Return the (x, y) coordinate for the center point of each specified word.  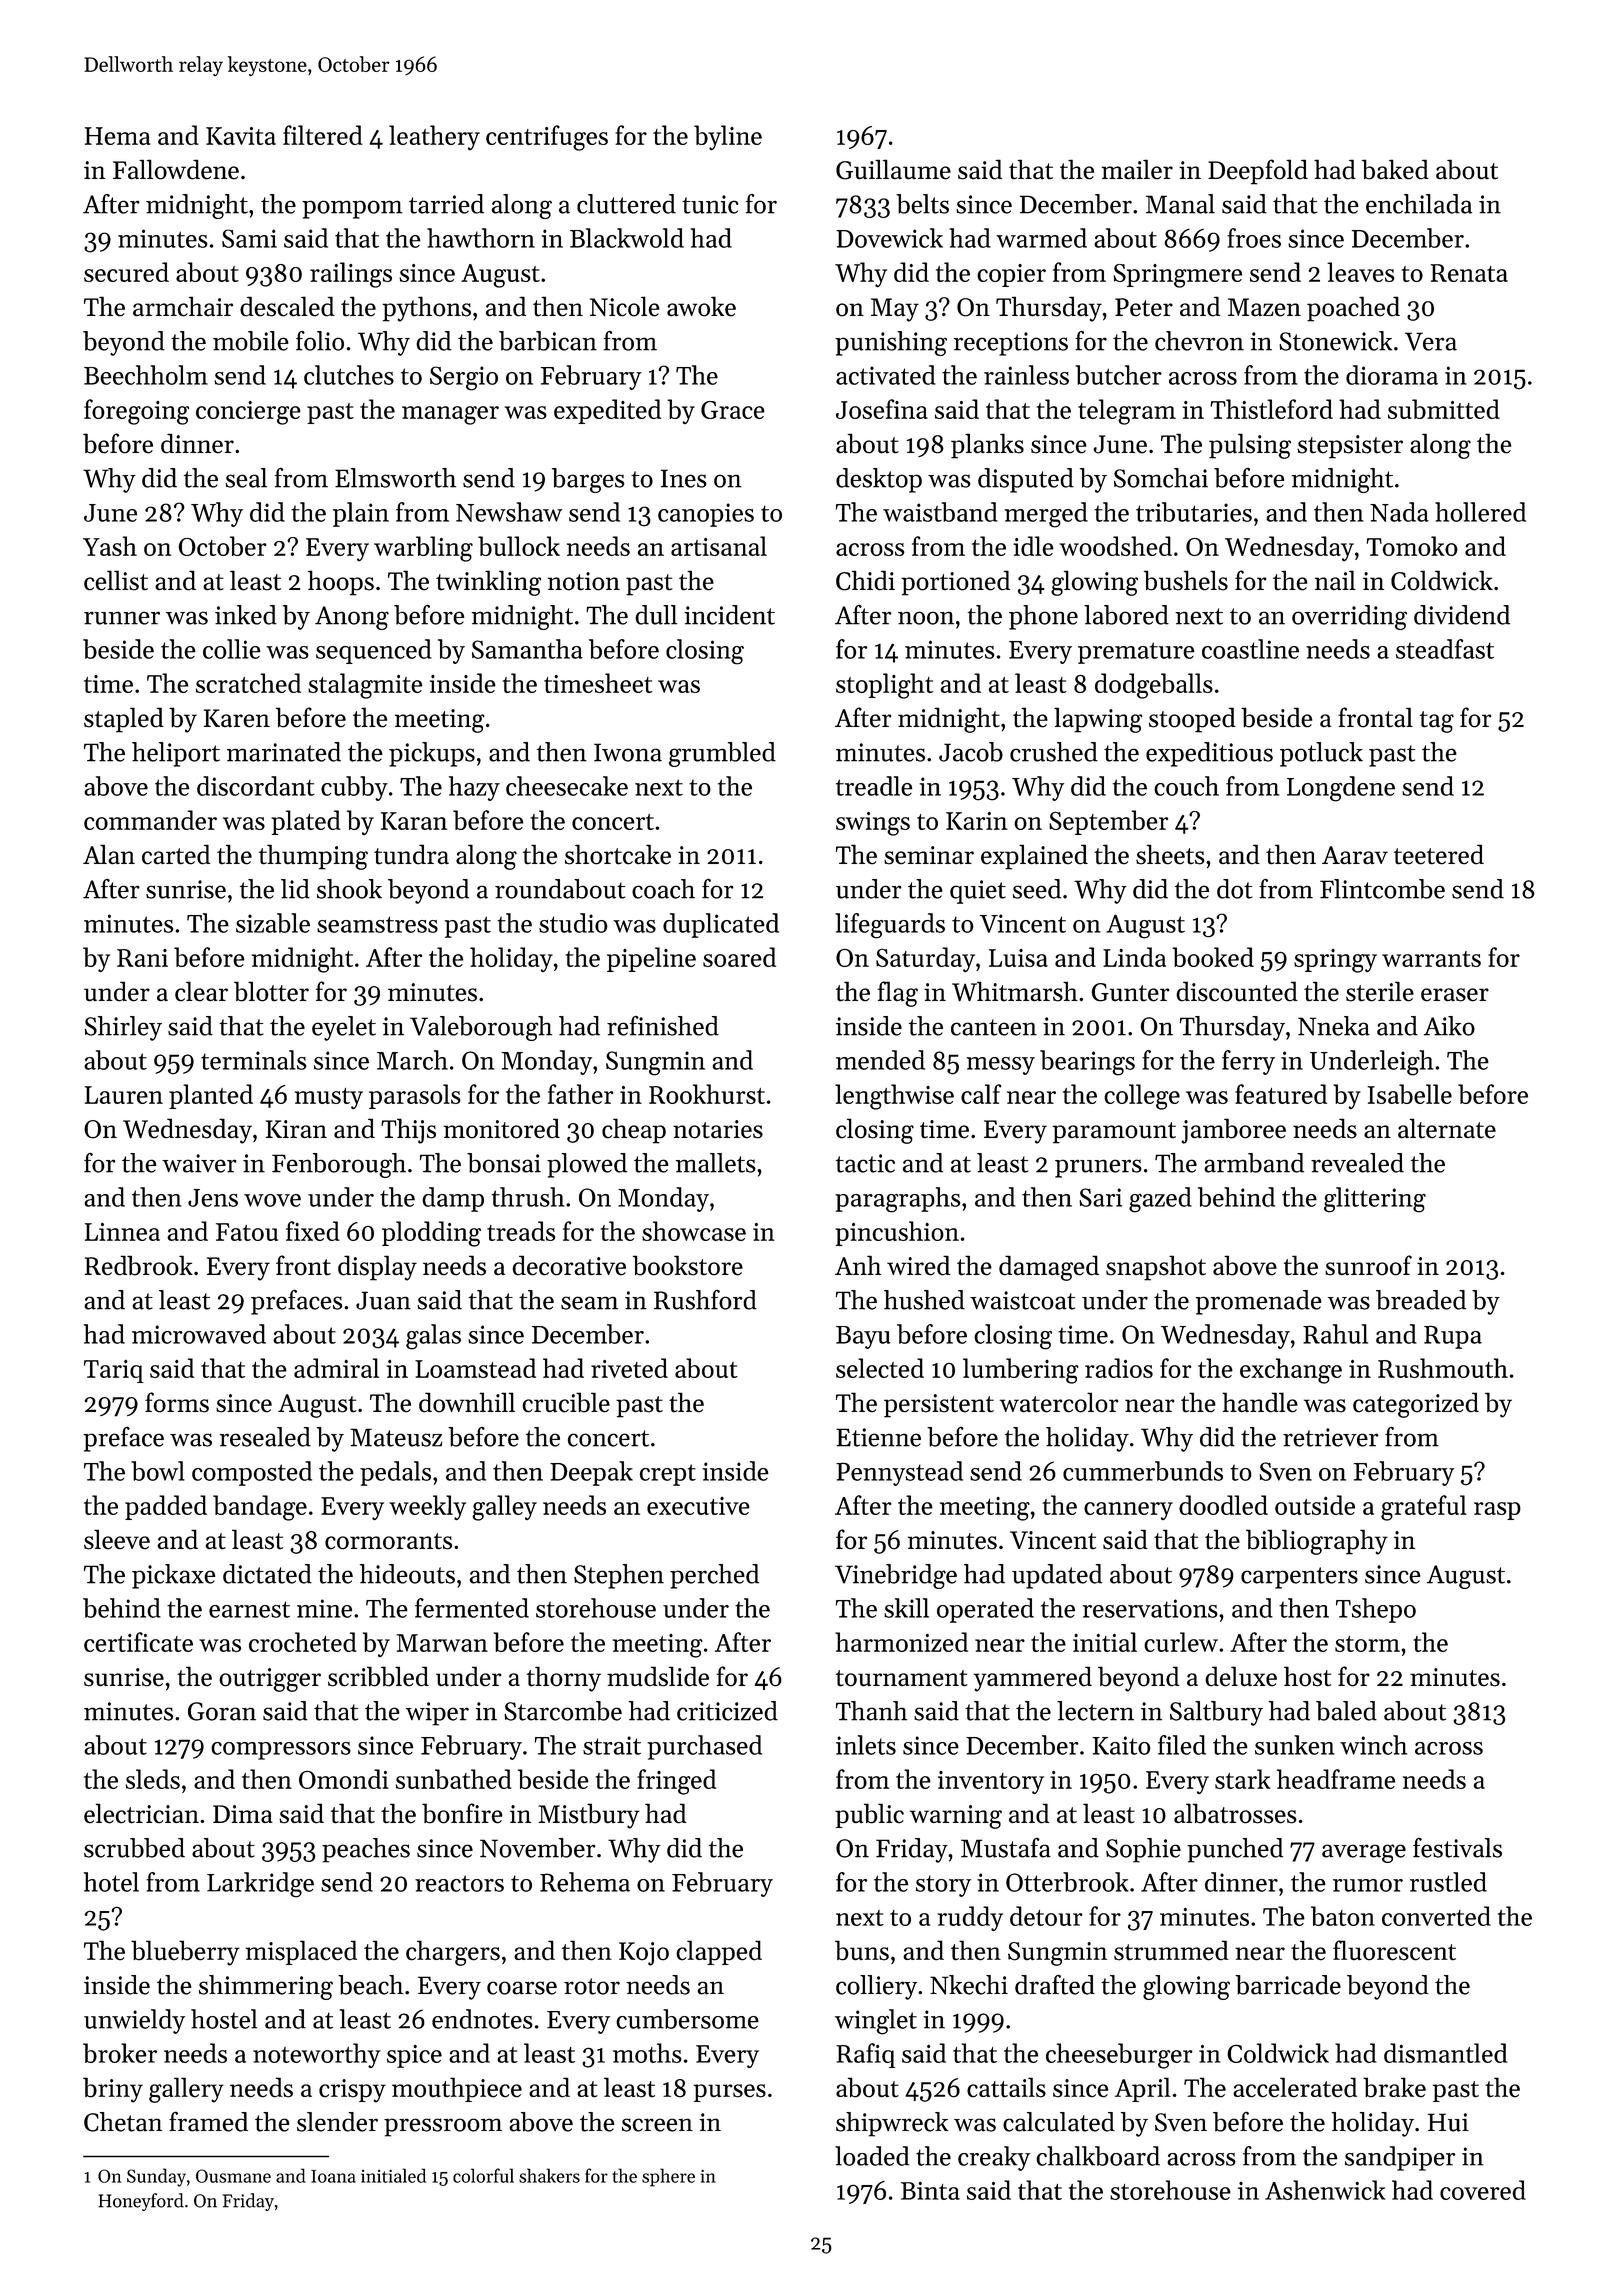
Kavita (241, 136)
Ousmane (233, 2176)
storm (1367, 1644)
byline (728, 138)
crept (667, 1475)
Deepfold (1258, 172)
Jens (213, 1198)
